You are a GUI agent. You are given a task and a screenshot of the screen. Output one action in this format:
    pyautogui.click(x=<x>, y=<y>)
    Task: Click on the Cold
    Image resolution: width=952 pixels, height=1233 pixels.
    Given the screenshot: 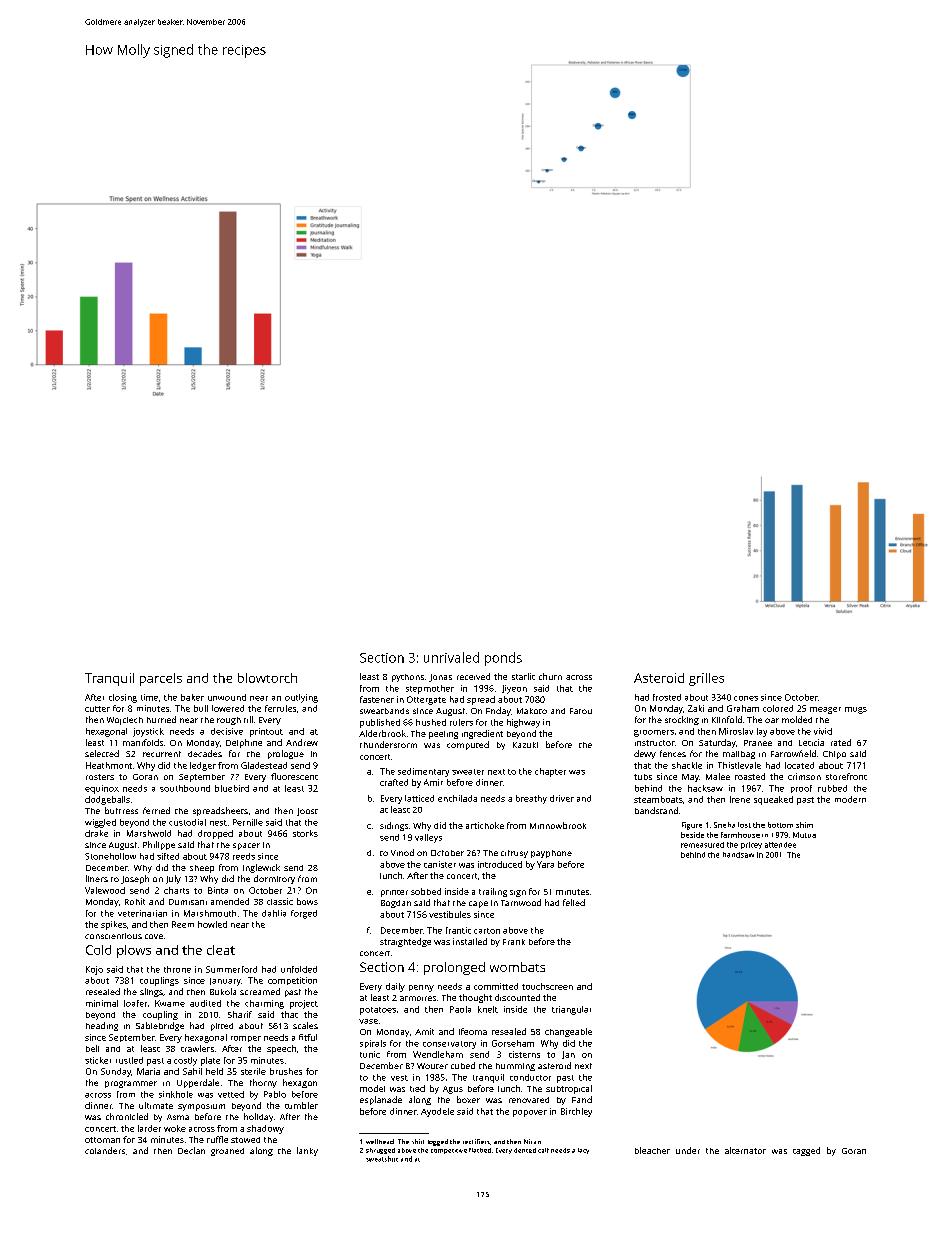 What is the action you would take?
    pyautogui.click(x=98, y=950)
